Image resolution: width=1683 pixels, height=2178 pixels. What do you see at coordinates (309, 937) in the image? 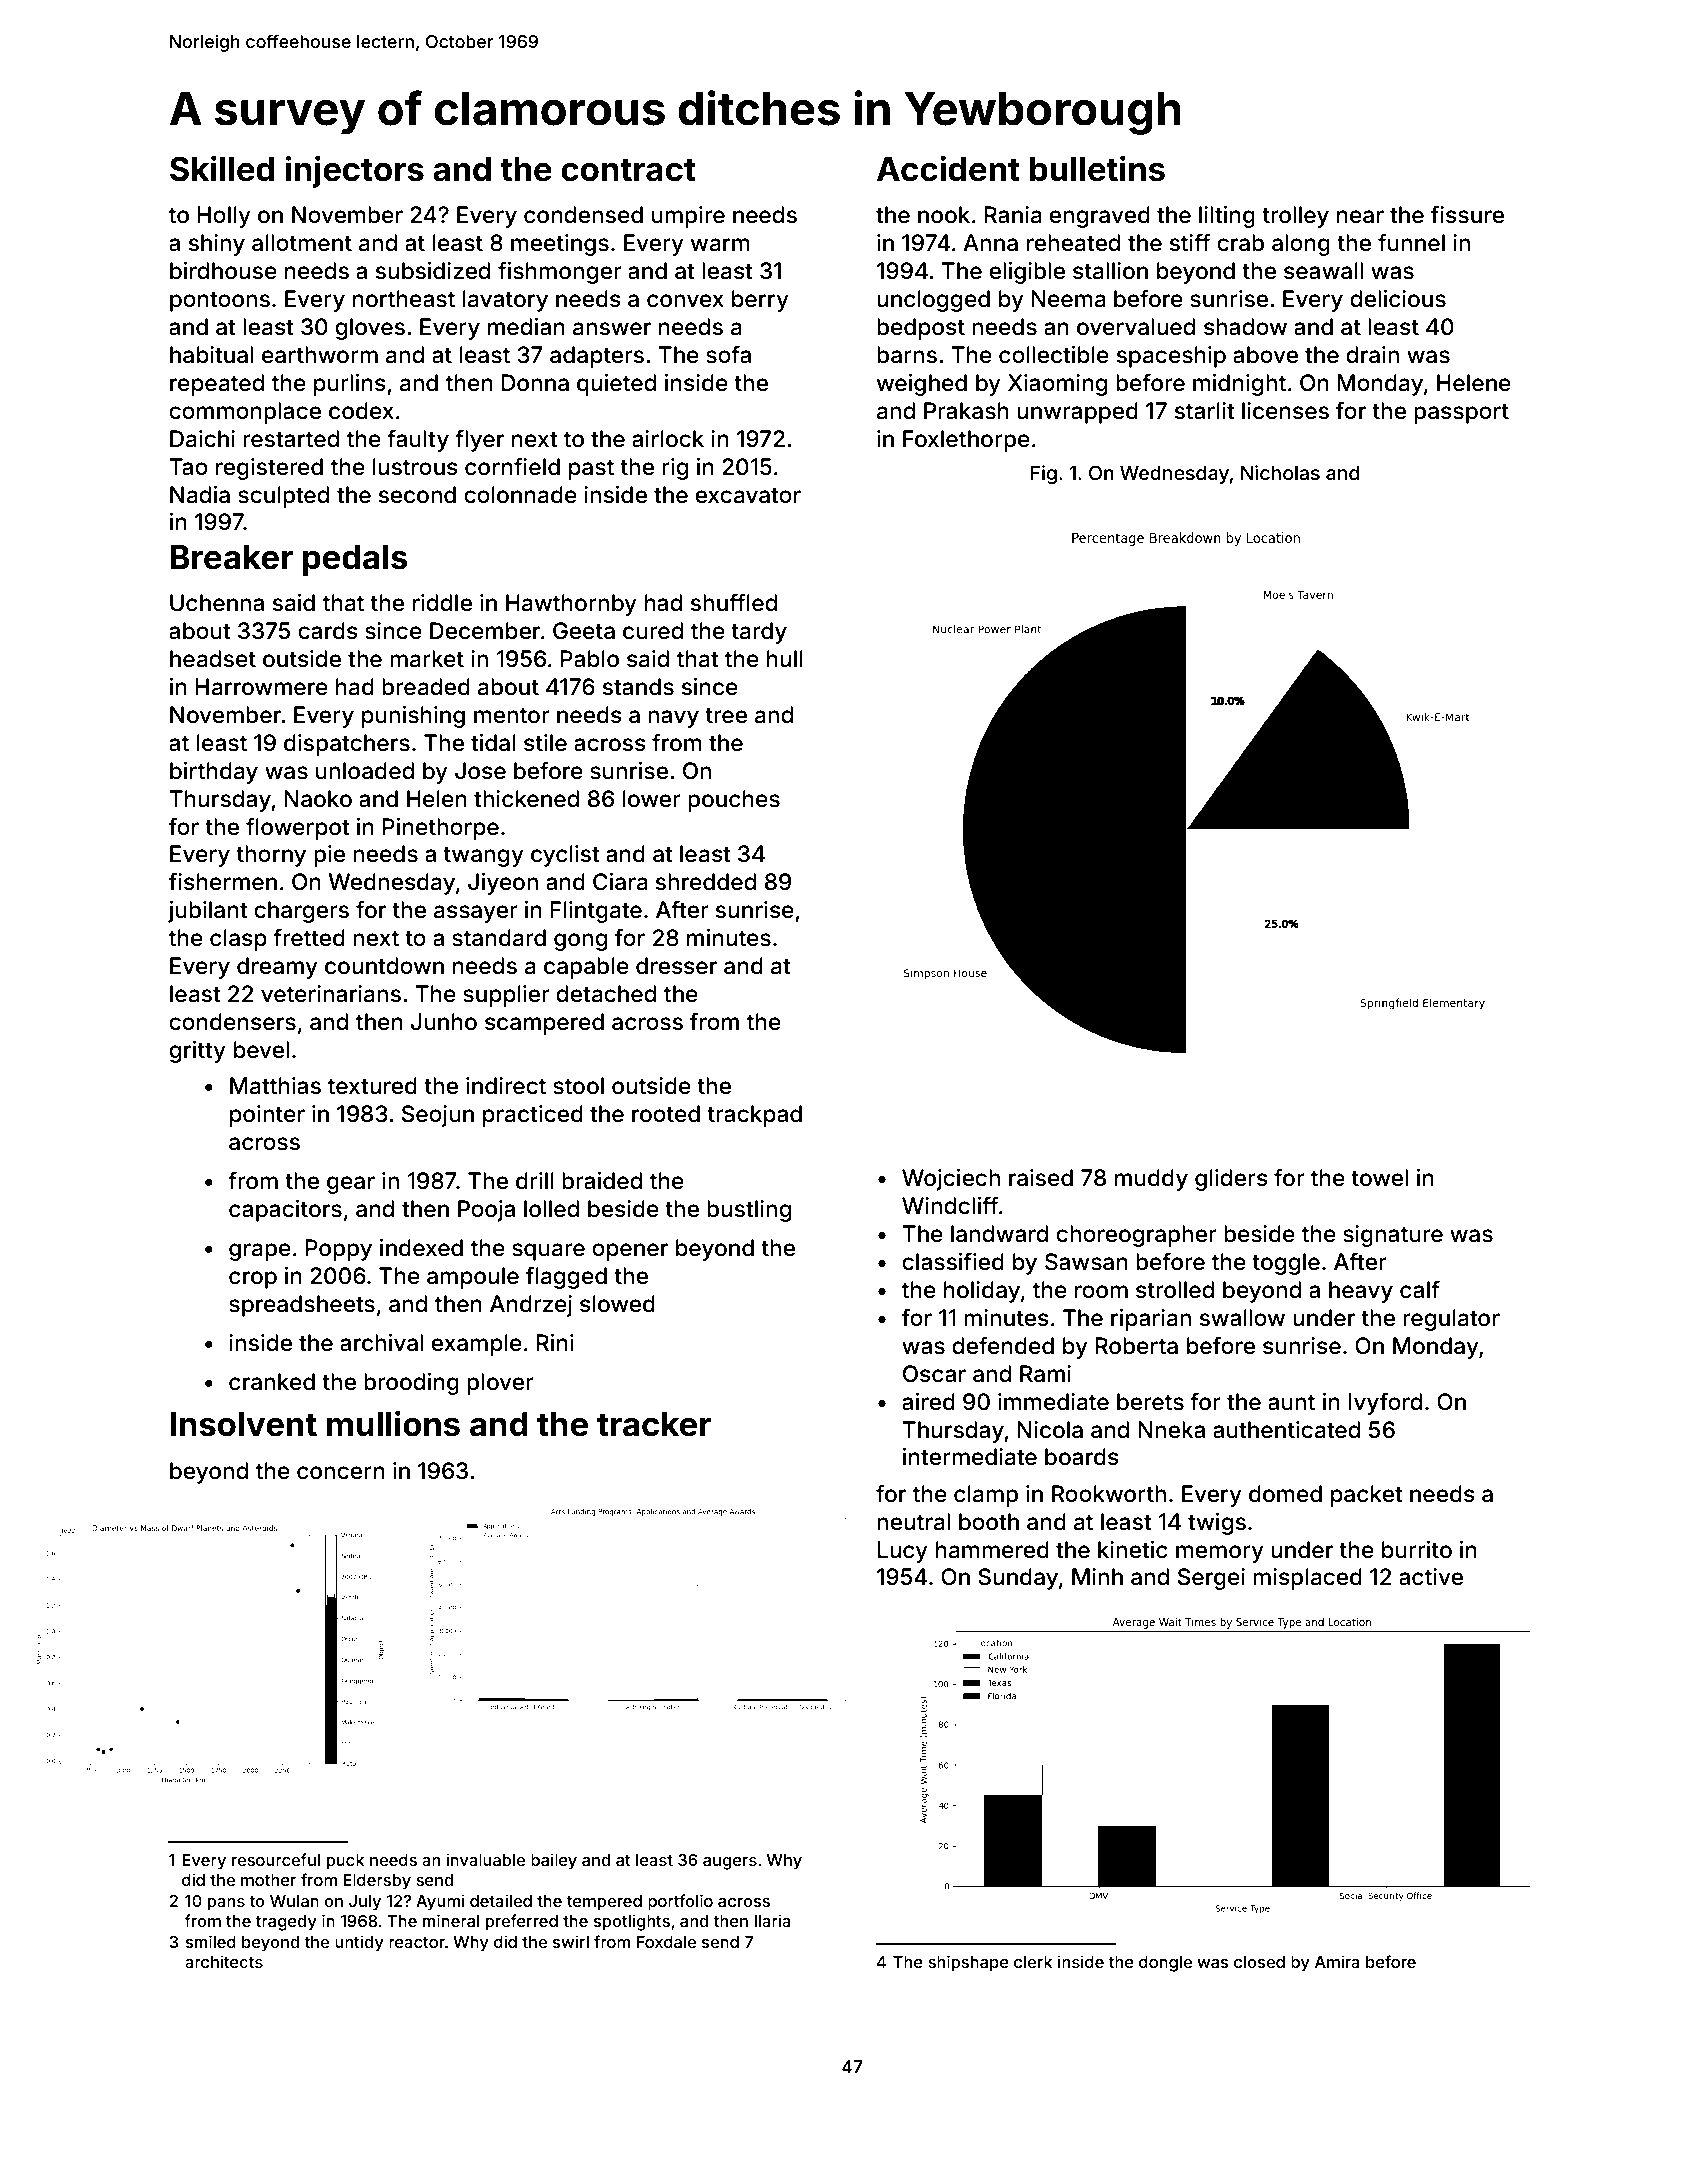
I see `fretted` at bounding box center [309, 937].
